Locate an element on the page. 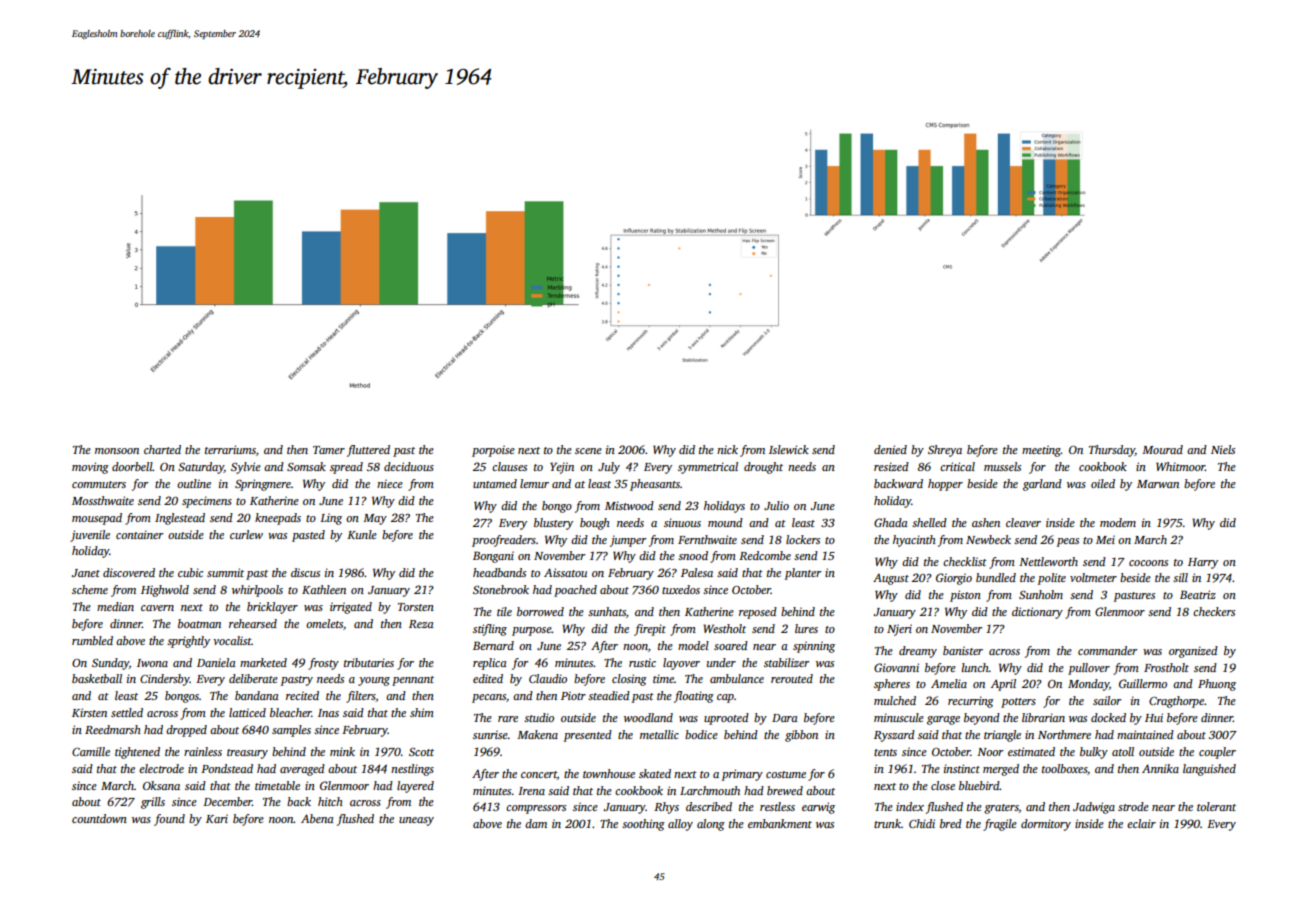  hitch is located at coordinates (330, 801).
